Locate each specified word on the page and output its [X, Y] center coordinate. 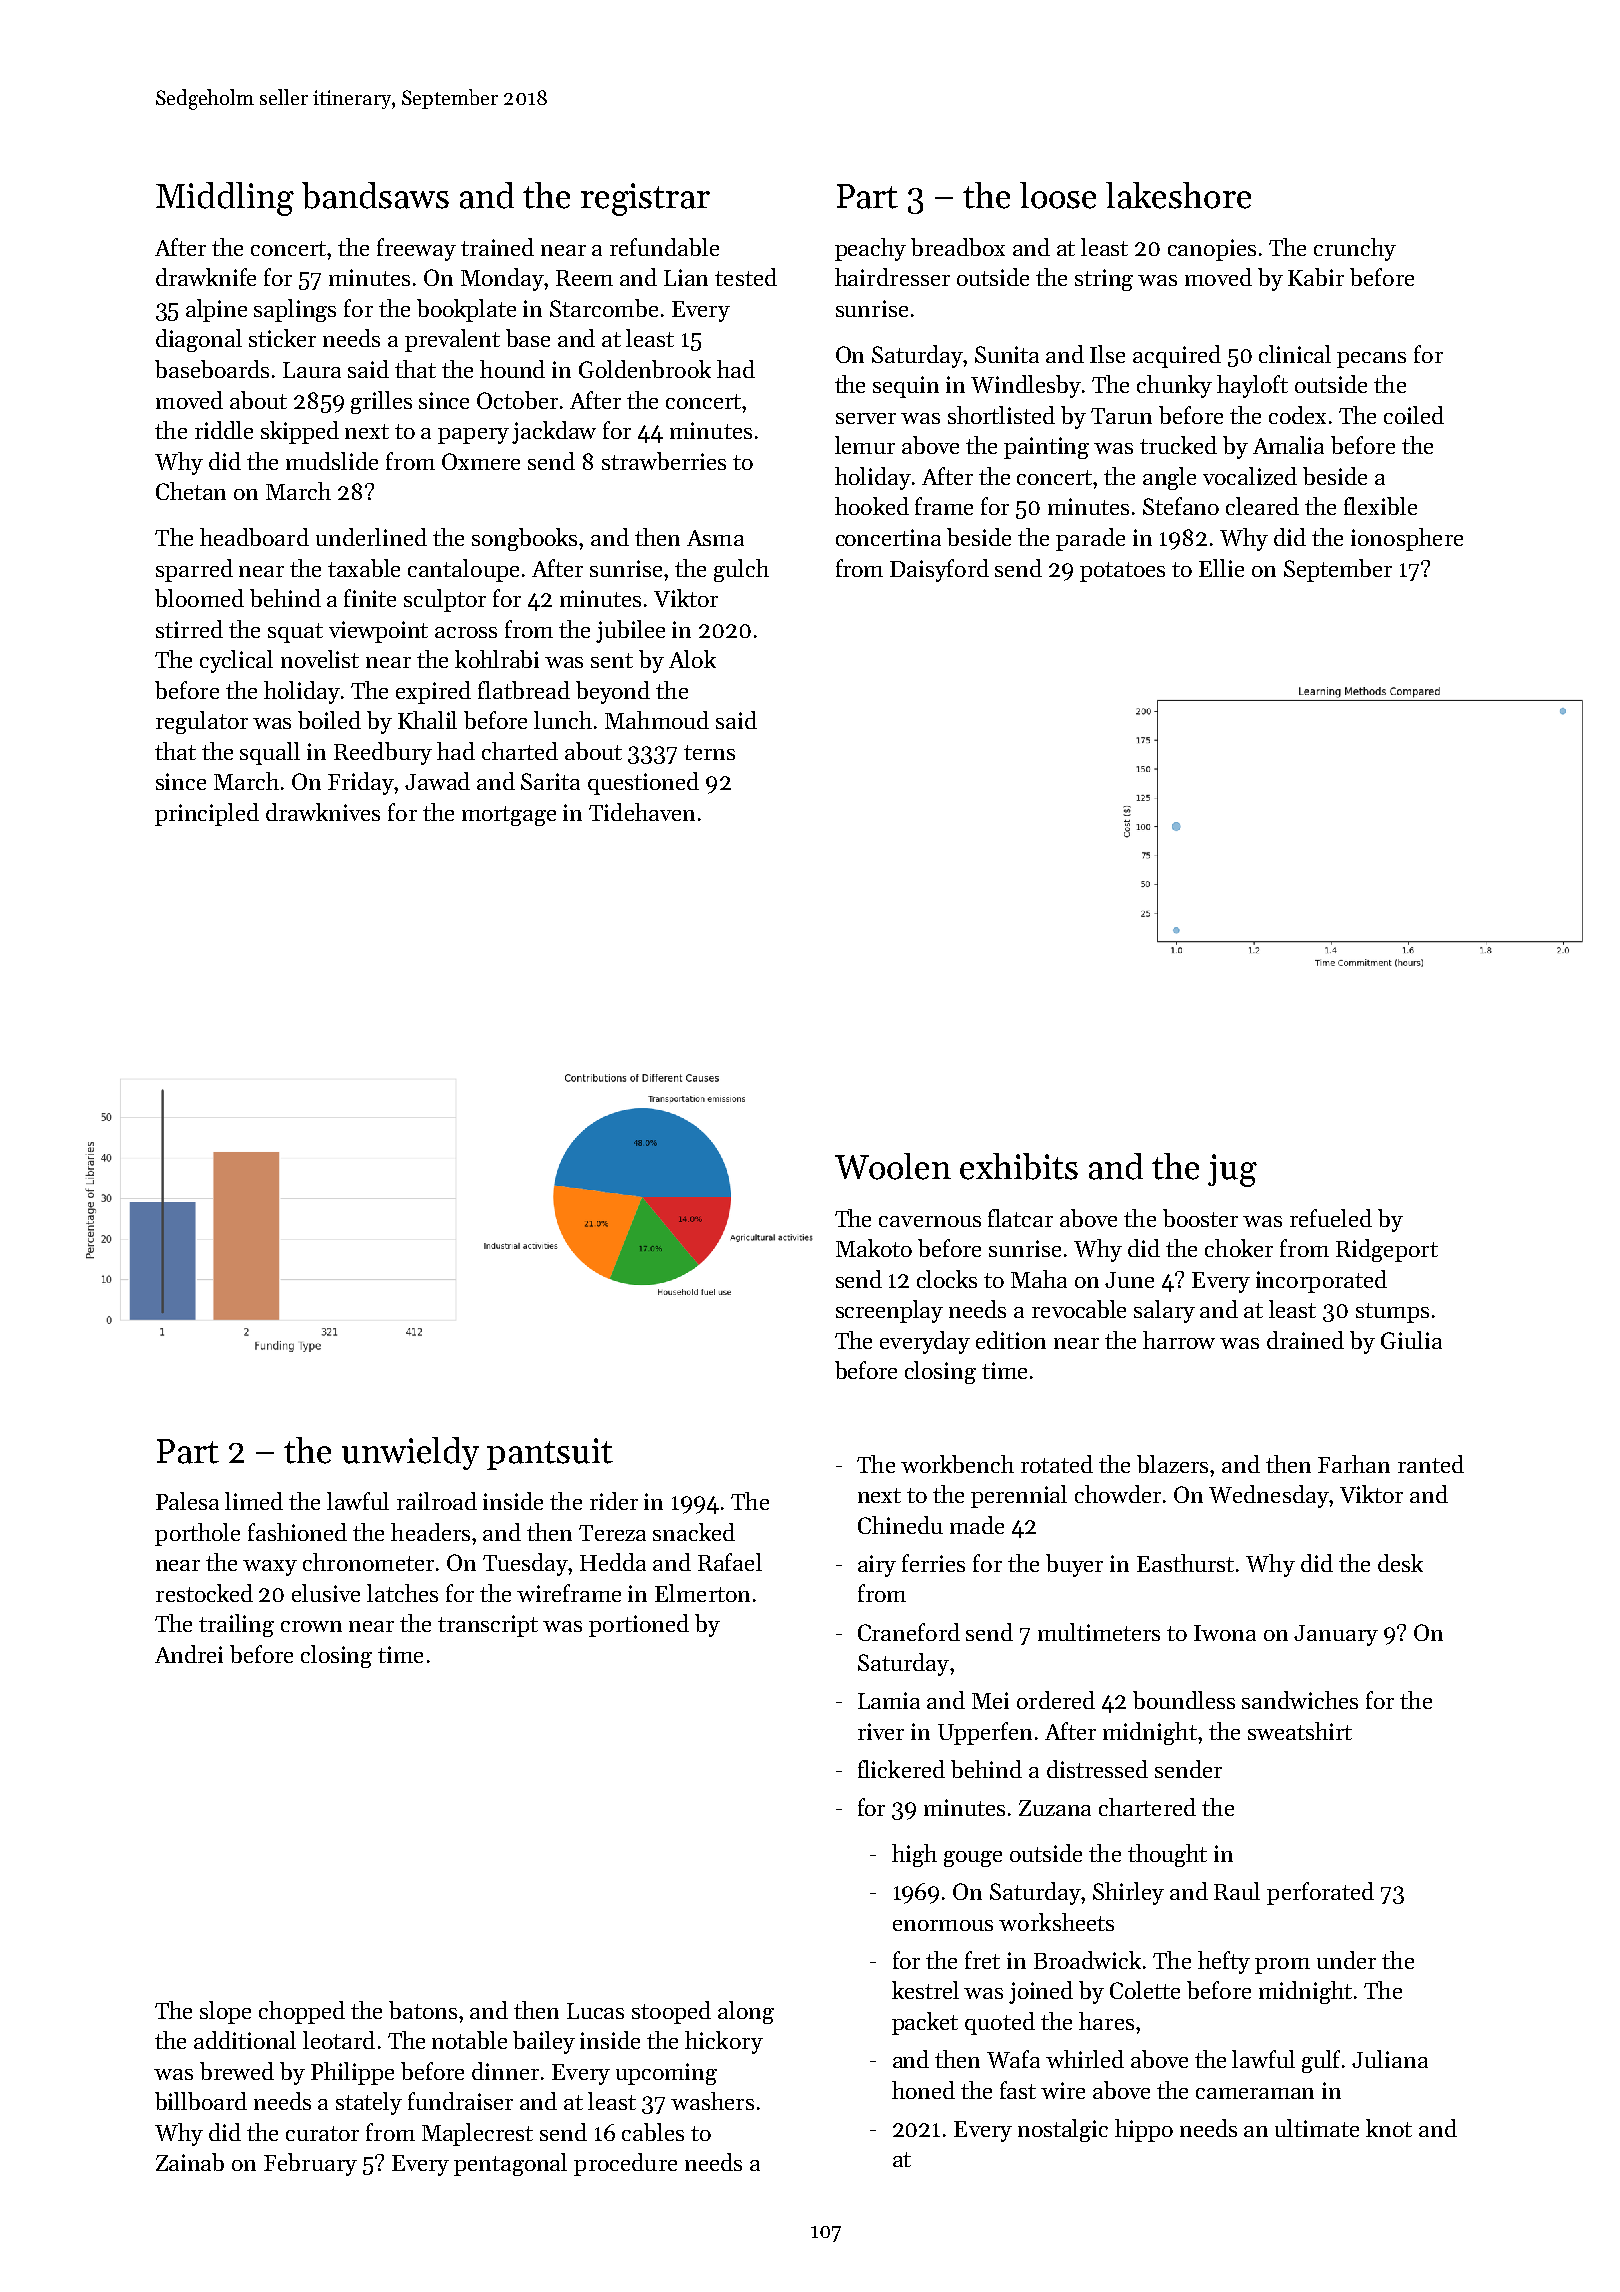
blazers [1172, 1464]
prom [1282, 1966]
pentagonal [510, 2164]
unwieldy [410, 1453]
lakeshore [1178, 195]
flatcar [1020, 1218]
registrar [645, 199]
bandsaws [375, 195]
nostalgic [1063, 2130]
